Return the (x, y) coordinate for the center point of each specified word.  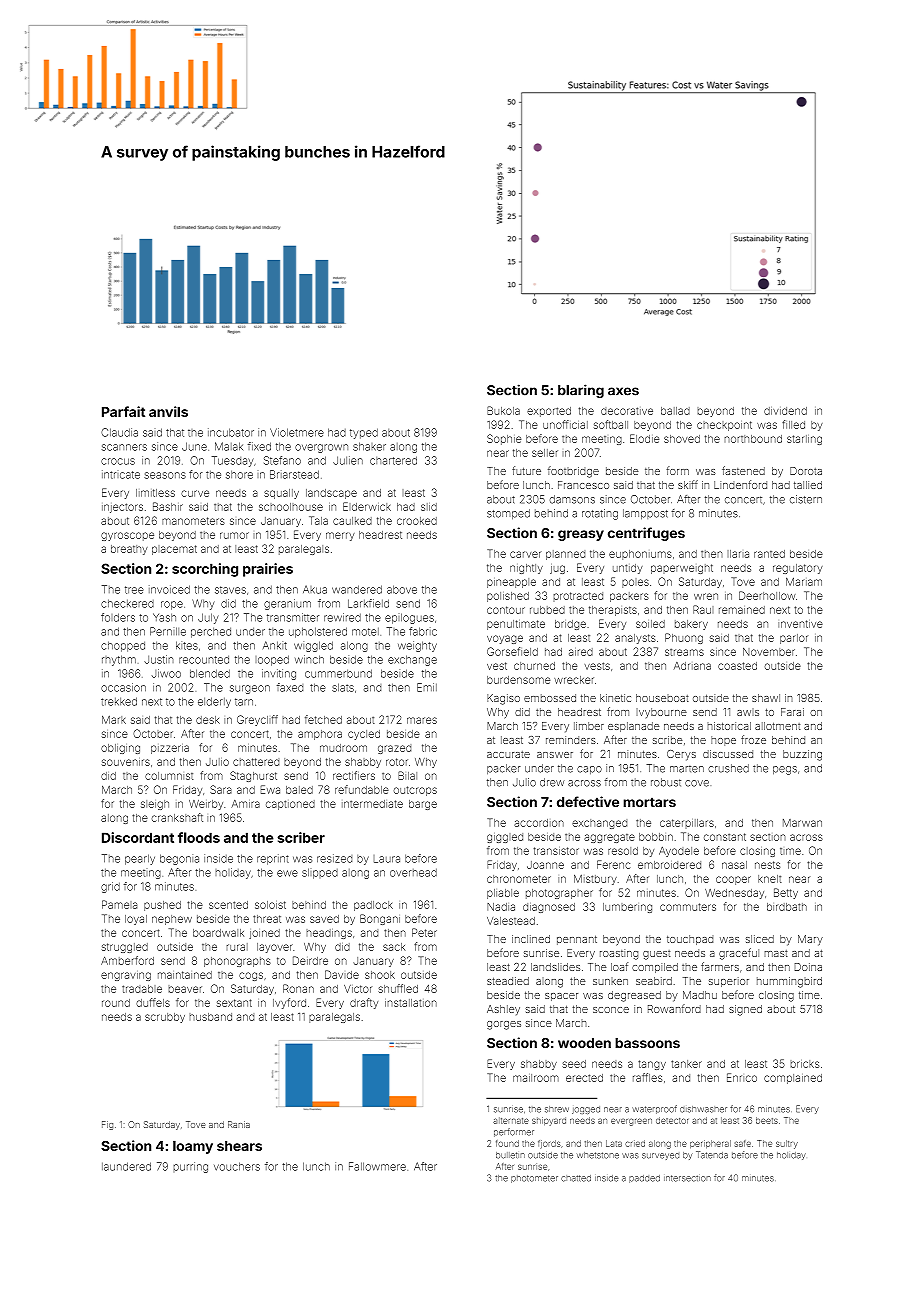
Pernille (168, 631)
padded (644, 1179)
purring (190, 1167)
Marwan (802, 823)
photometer (534, 1179)
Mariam (804, 581)
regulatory (798, 569)
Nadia (501, 907)
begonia (179, 859)
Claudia (119, 432)
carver (525, 554)
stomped (508, 514)
